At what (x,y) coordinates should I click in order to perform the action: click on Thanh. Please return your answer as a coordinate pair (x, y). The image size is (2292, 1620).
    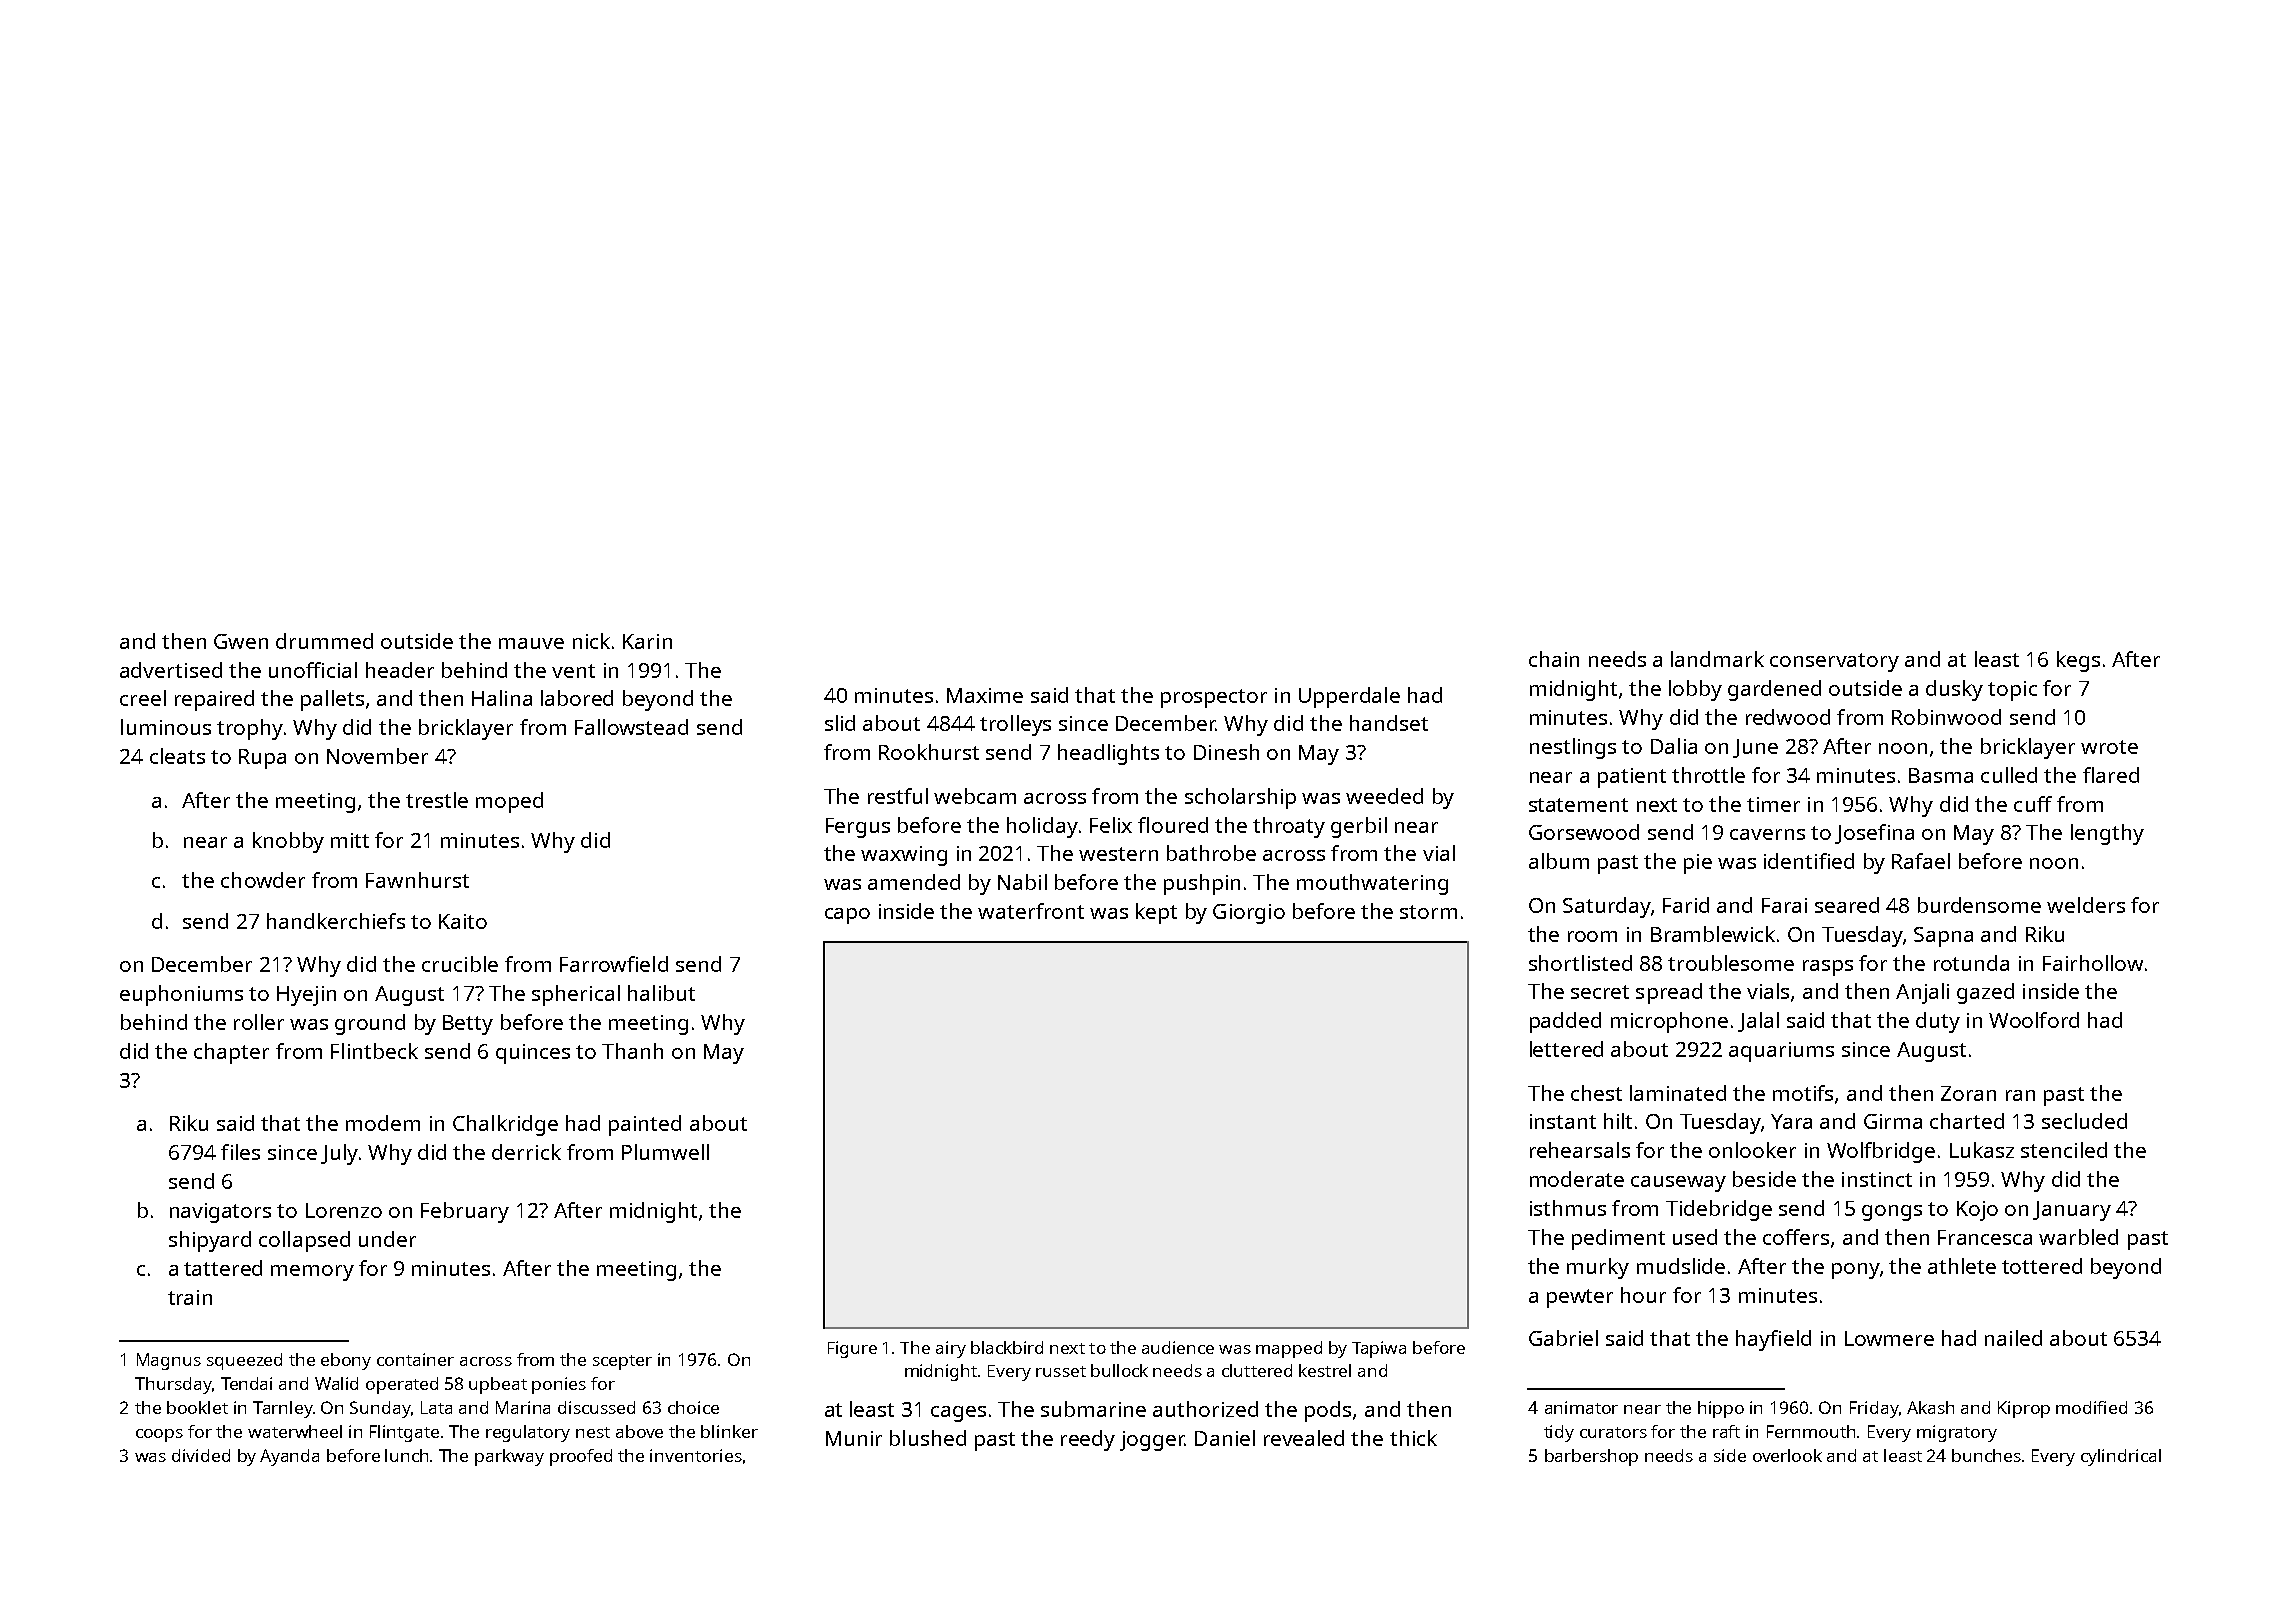
    Looking at the image, I should click on (632, 1051).
